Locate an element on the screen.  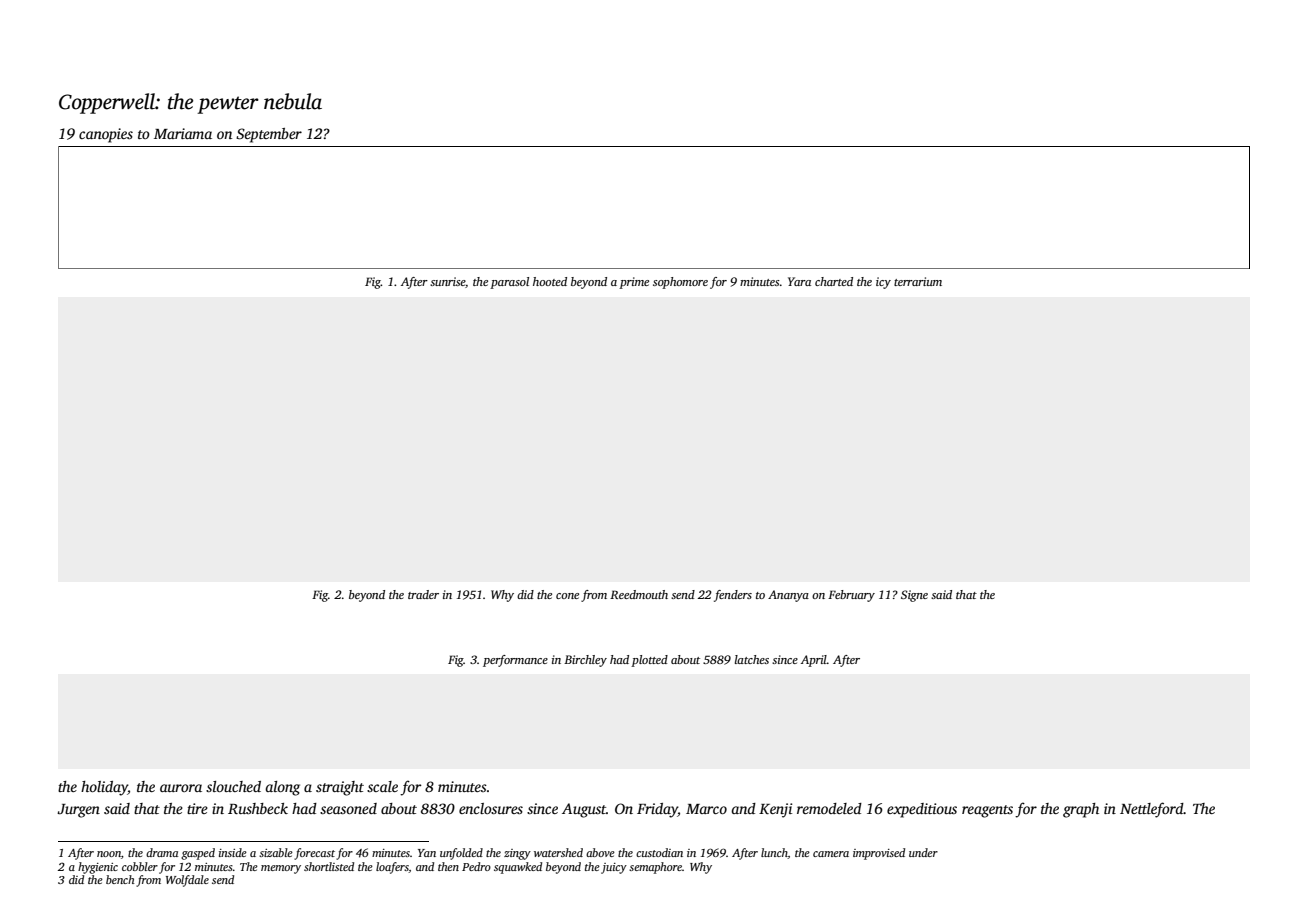
September is located at coordinates (269, 135).
